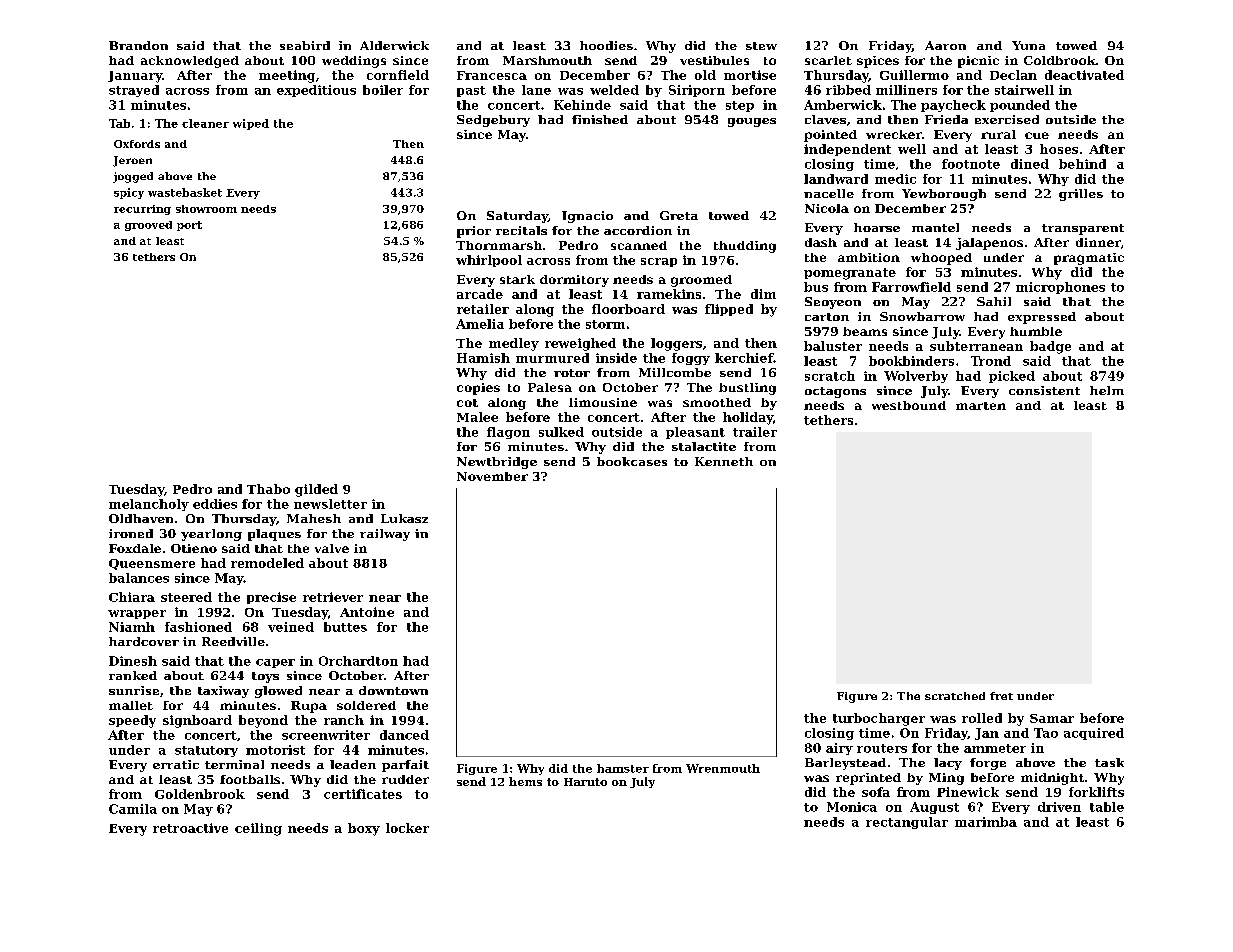 The image size is (1233, 952). Describe the element at coordinates (848, 90) in the document. I see `ribbed` at that location.
